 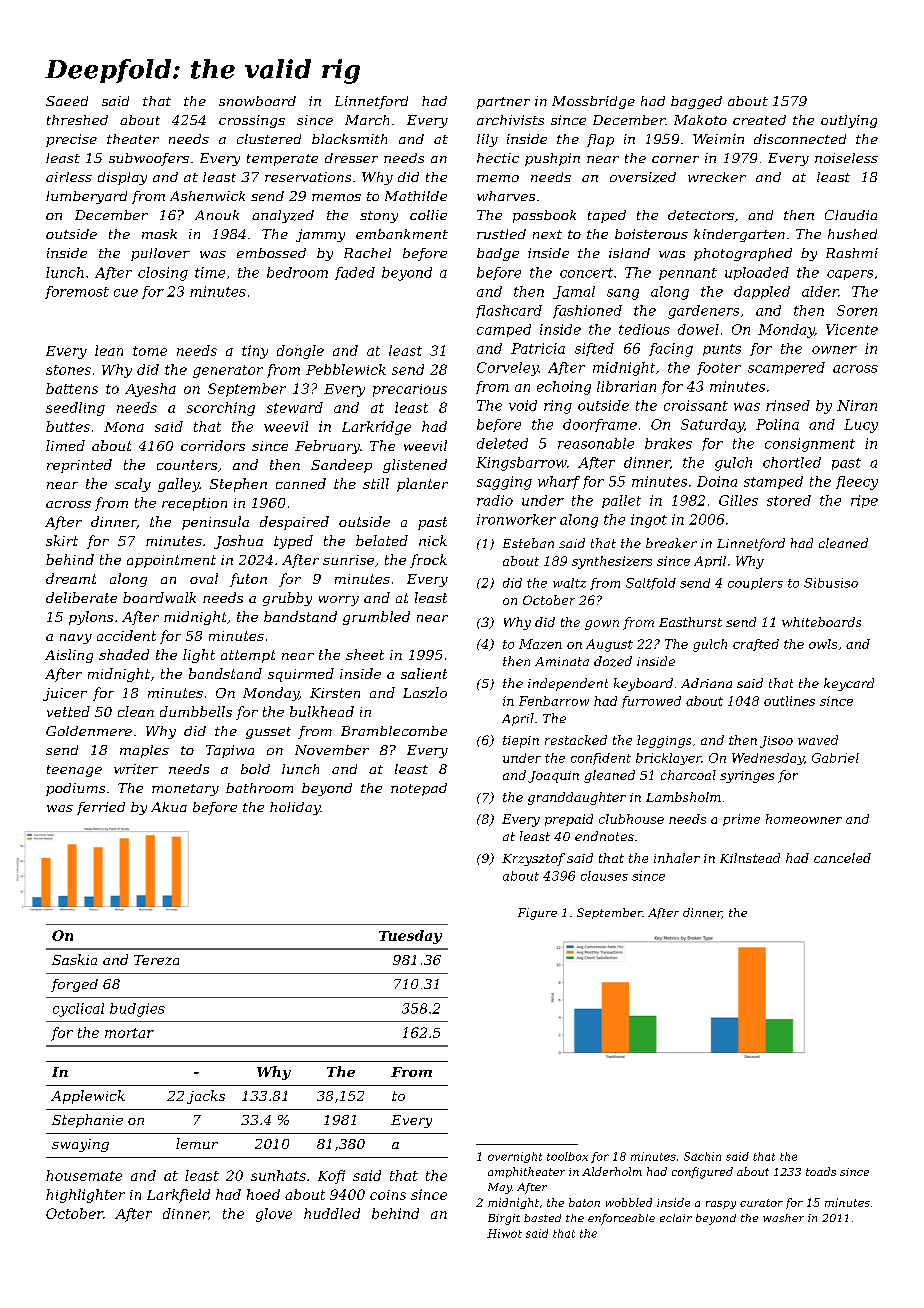 I want to click on Krzysztof, so click(x=533, y=859).
